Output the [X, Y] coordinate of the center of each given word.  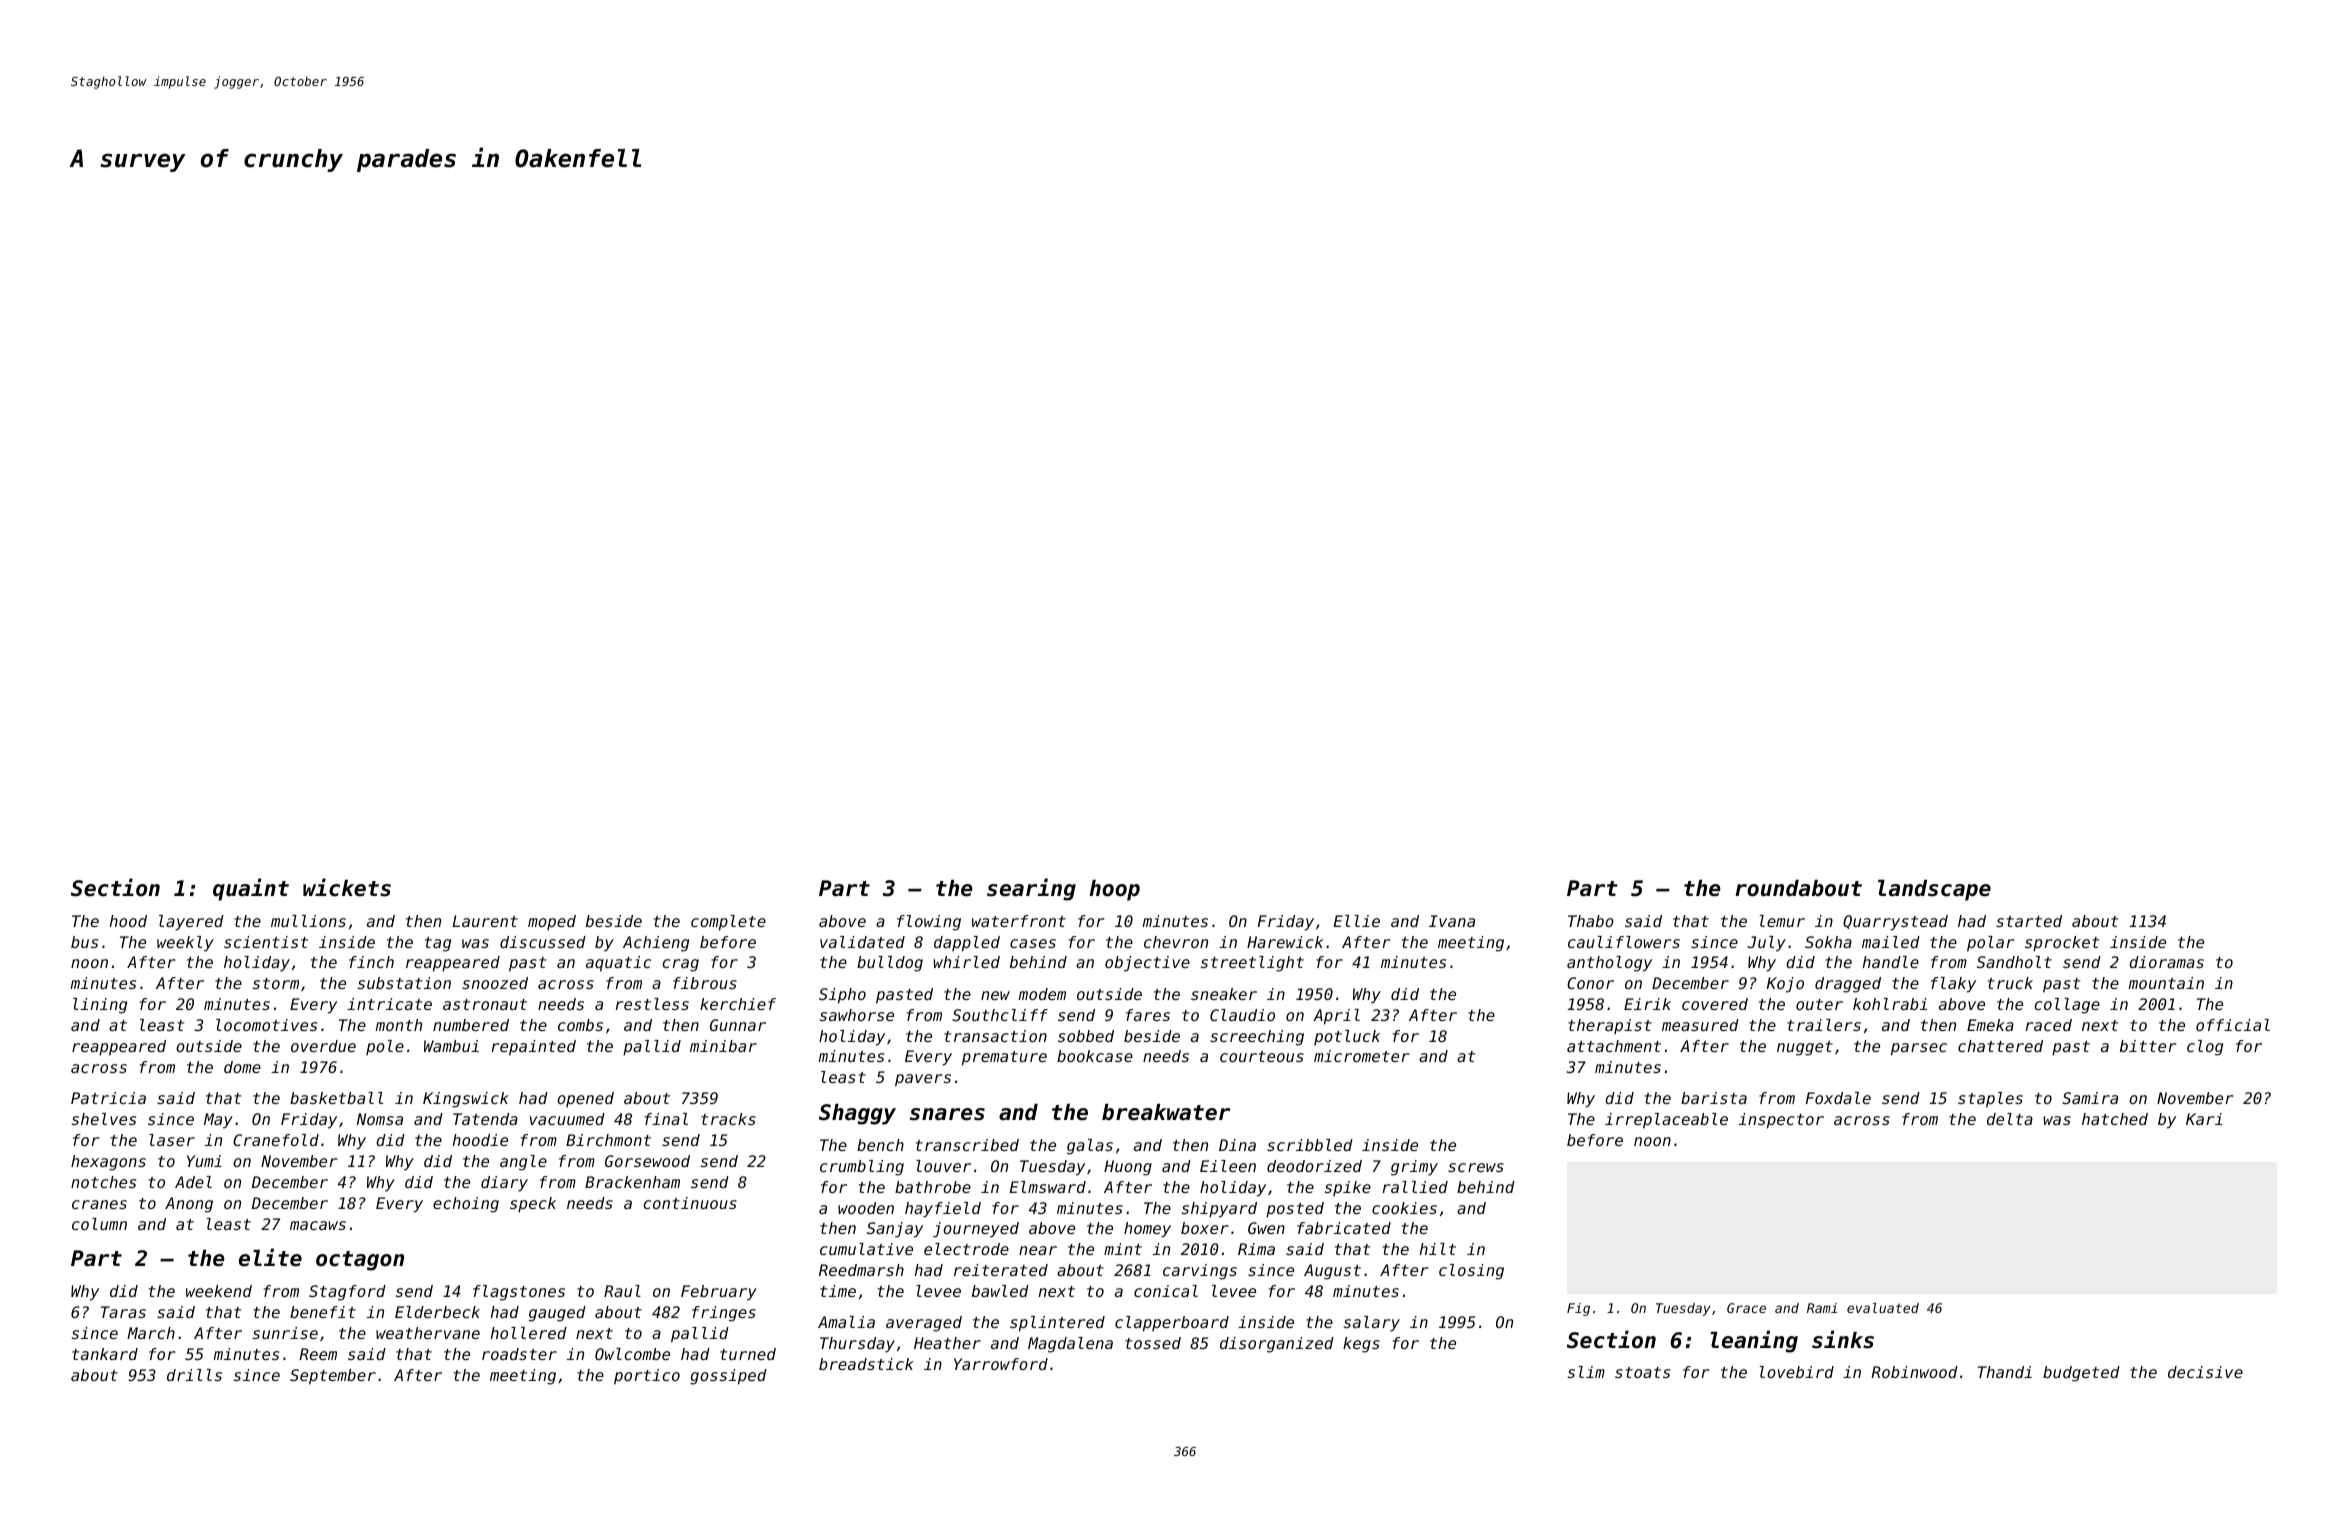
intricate [389, 1004]
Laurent [485, 921]
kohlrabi [1890, 1004]
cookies [1404, 1208]
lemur [1782, 921]
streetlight [1252, 964]
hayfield [943, 1210]
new [995, 995]
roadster [519, 1354]
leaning [1754, 1341]
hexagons [108, 1163]
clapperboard [1172, 1324]
